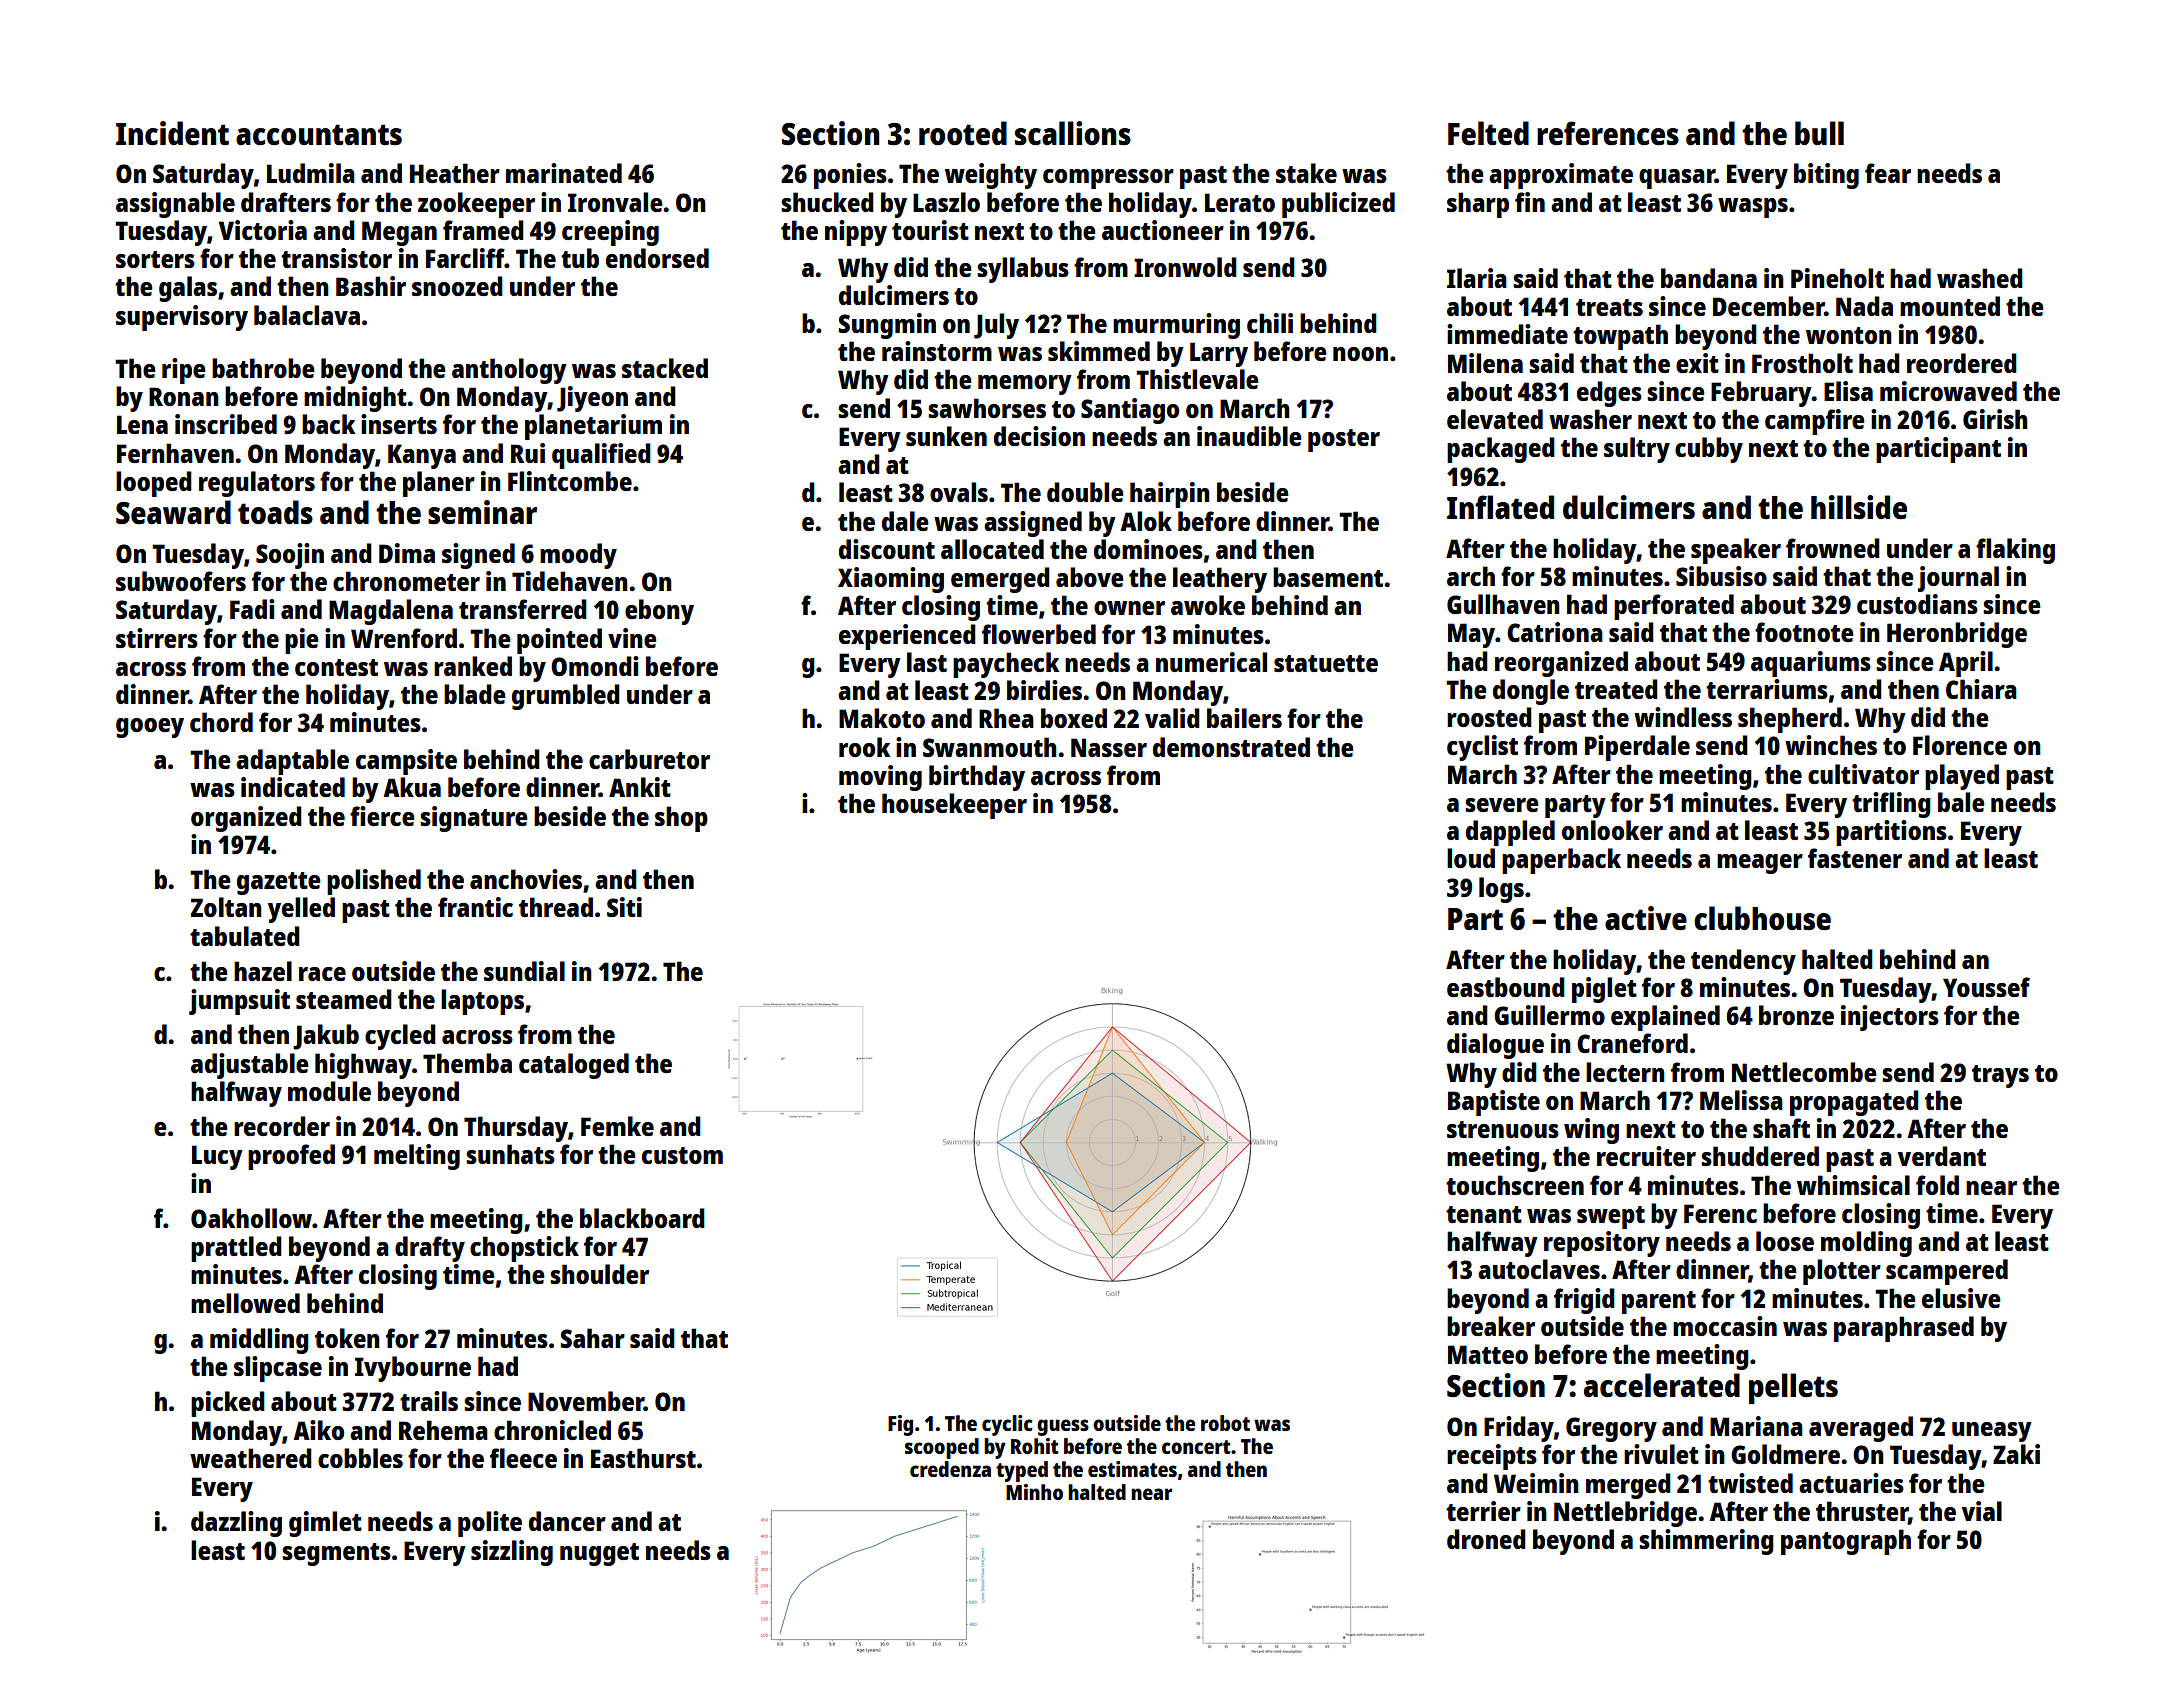  What do you see at coordinates (556, 907) in the screenshot?
I see `thread` at bounding box center [556, 907].
